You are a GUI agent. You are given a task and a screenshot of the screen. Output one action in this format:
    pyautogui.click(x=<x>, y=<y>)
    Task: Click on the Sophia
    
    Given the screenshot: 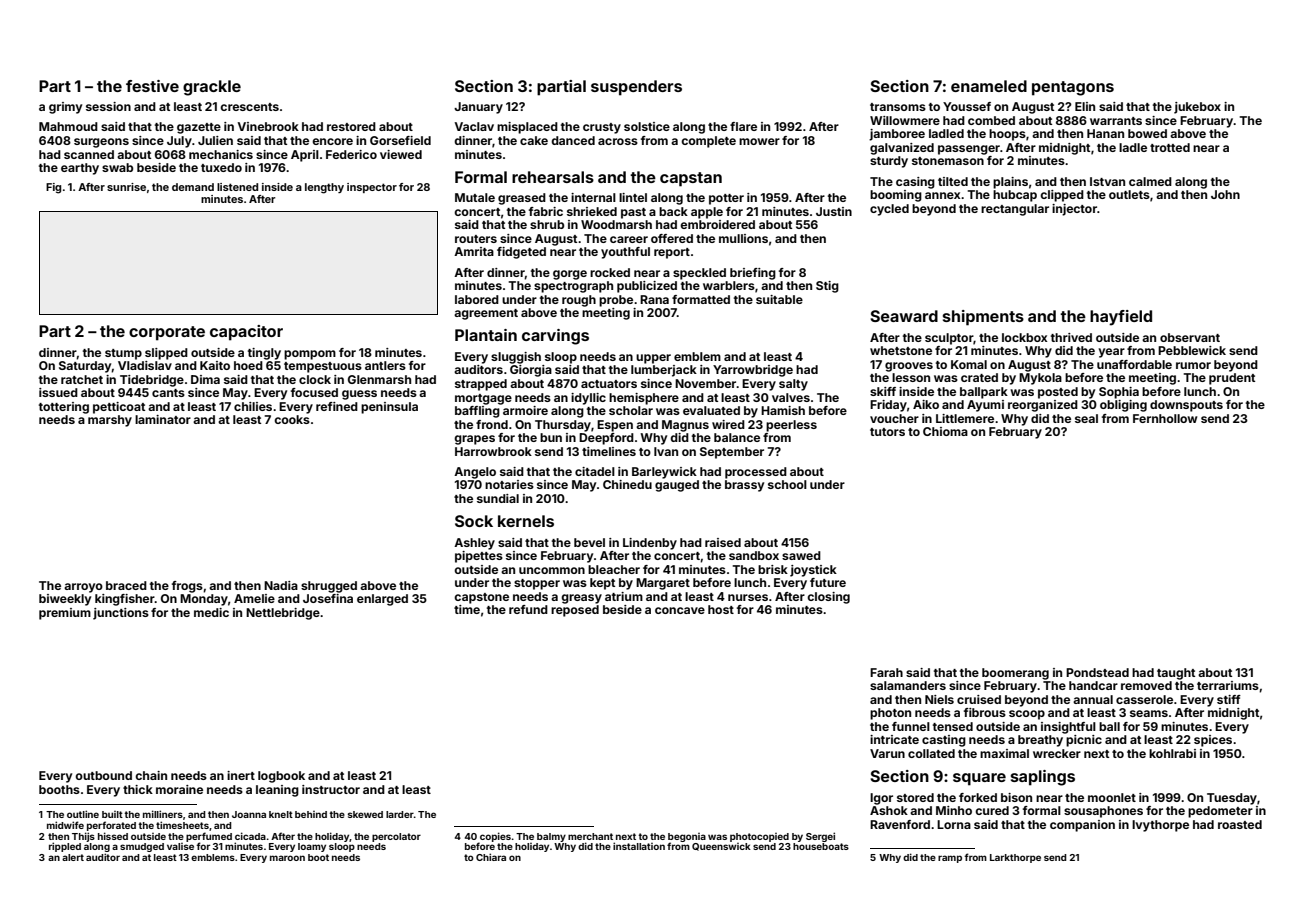 What is the action you would take?
    pyautogui.click(x=1119, y=393)
